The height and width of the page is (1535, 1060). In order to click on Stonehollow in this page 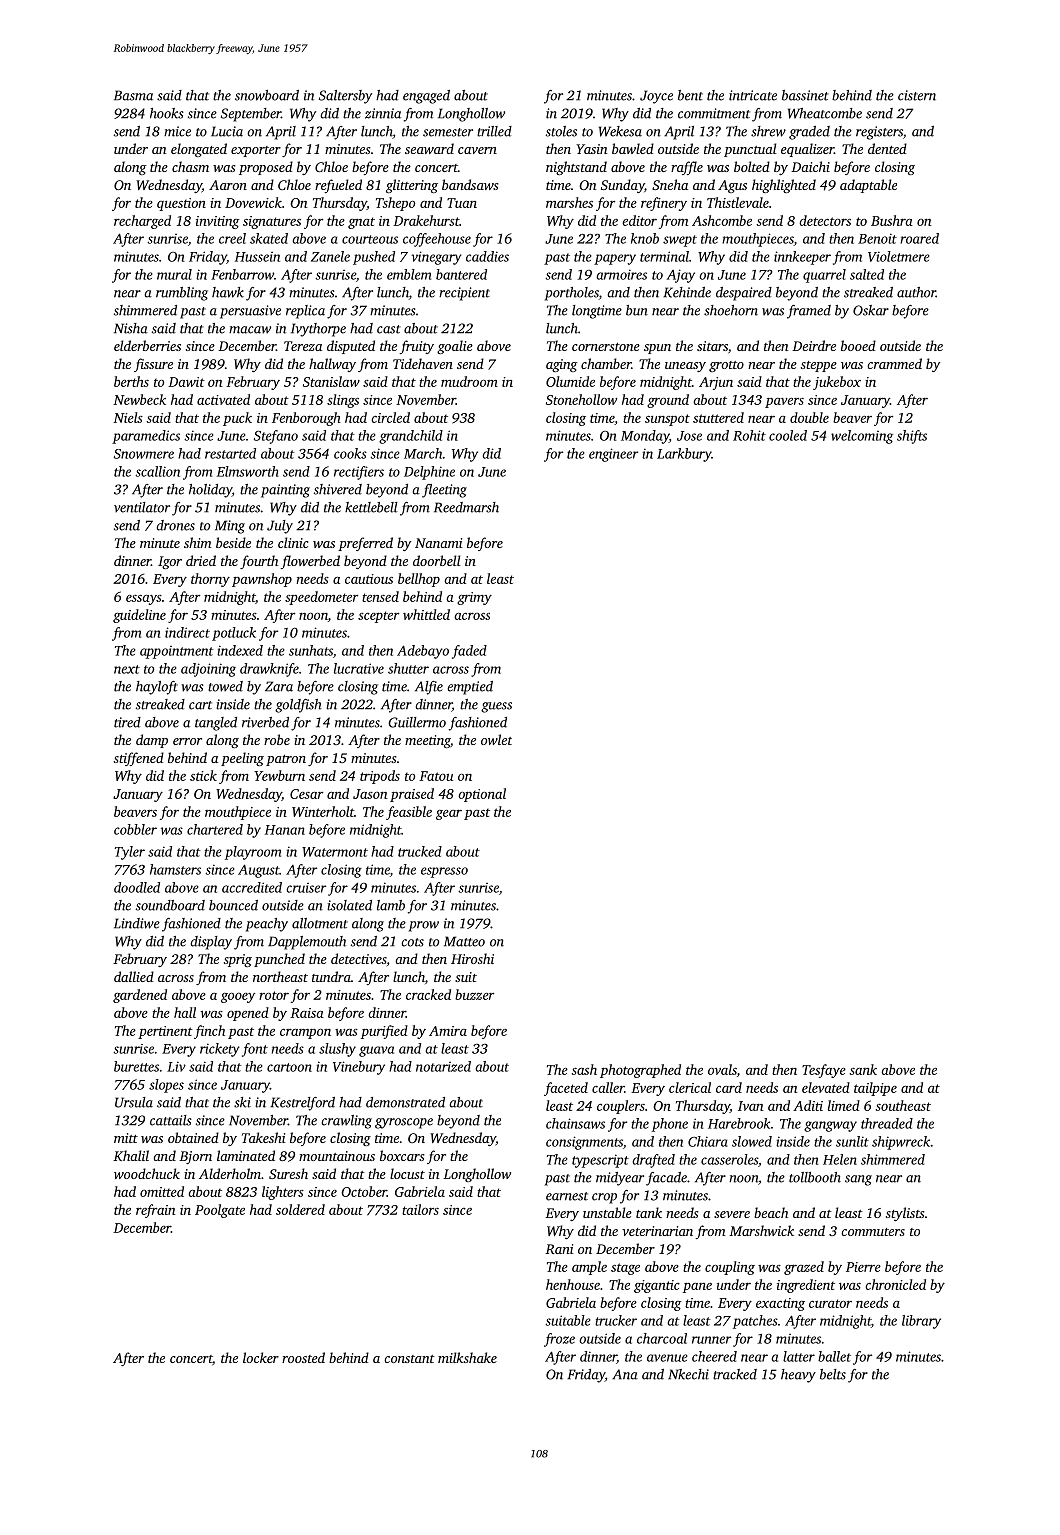, I will do `click(581, 399)`.
